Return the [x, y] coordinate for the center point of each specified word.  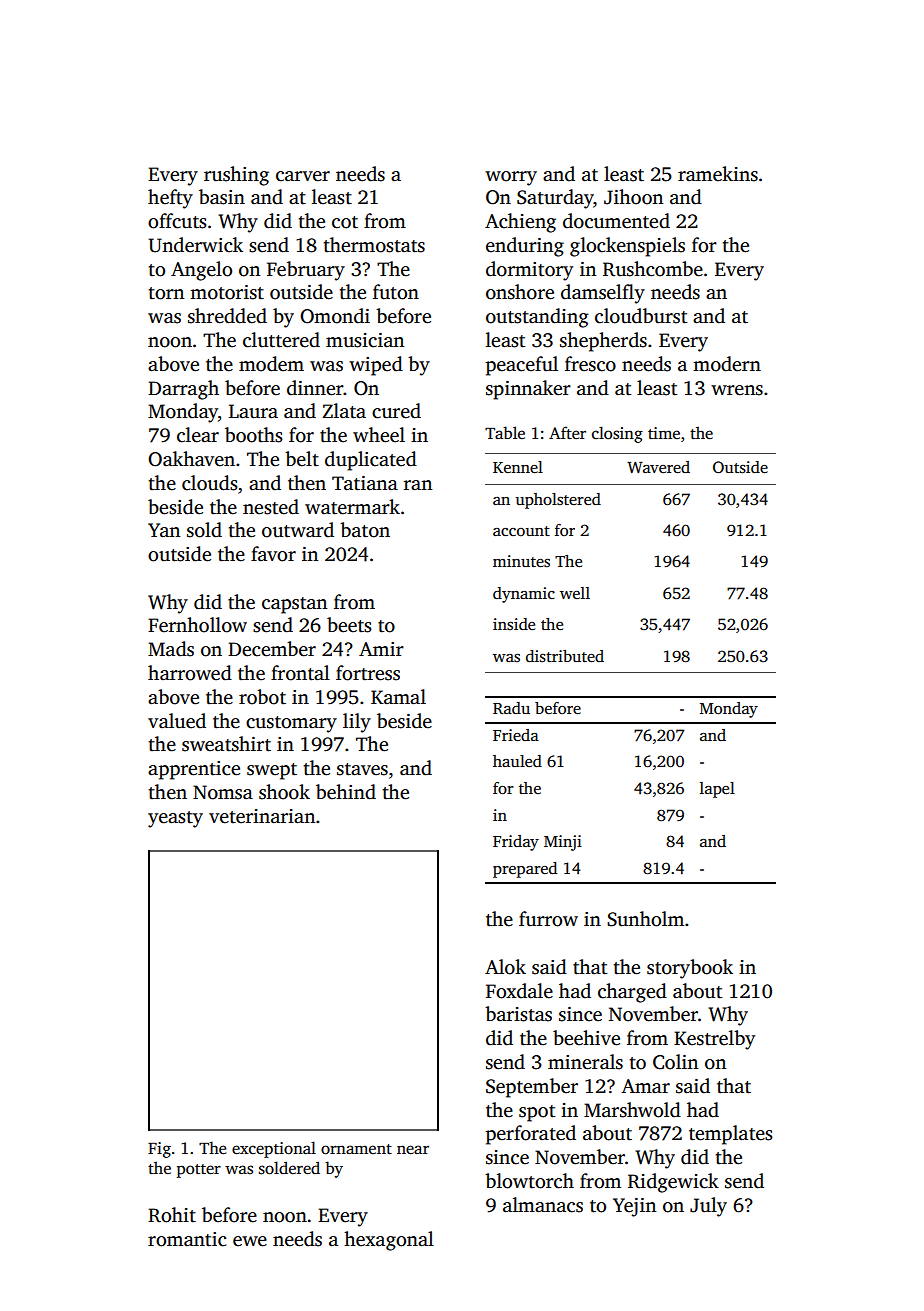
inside [514, 624]
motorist [227, 292]
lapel [717, 790]
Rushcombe [653, 269]
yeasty [175, 819]
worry [511, 178]
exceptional [274, 1149]
